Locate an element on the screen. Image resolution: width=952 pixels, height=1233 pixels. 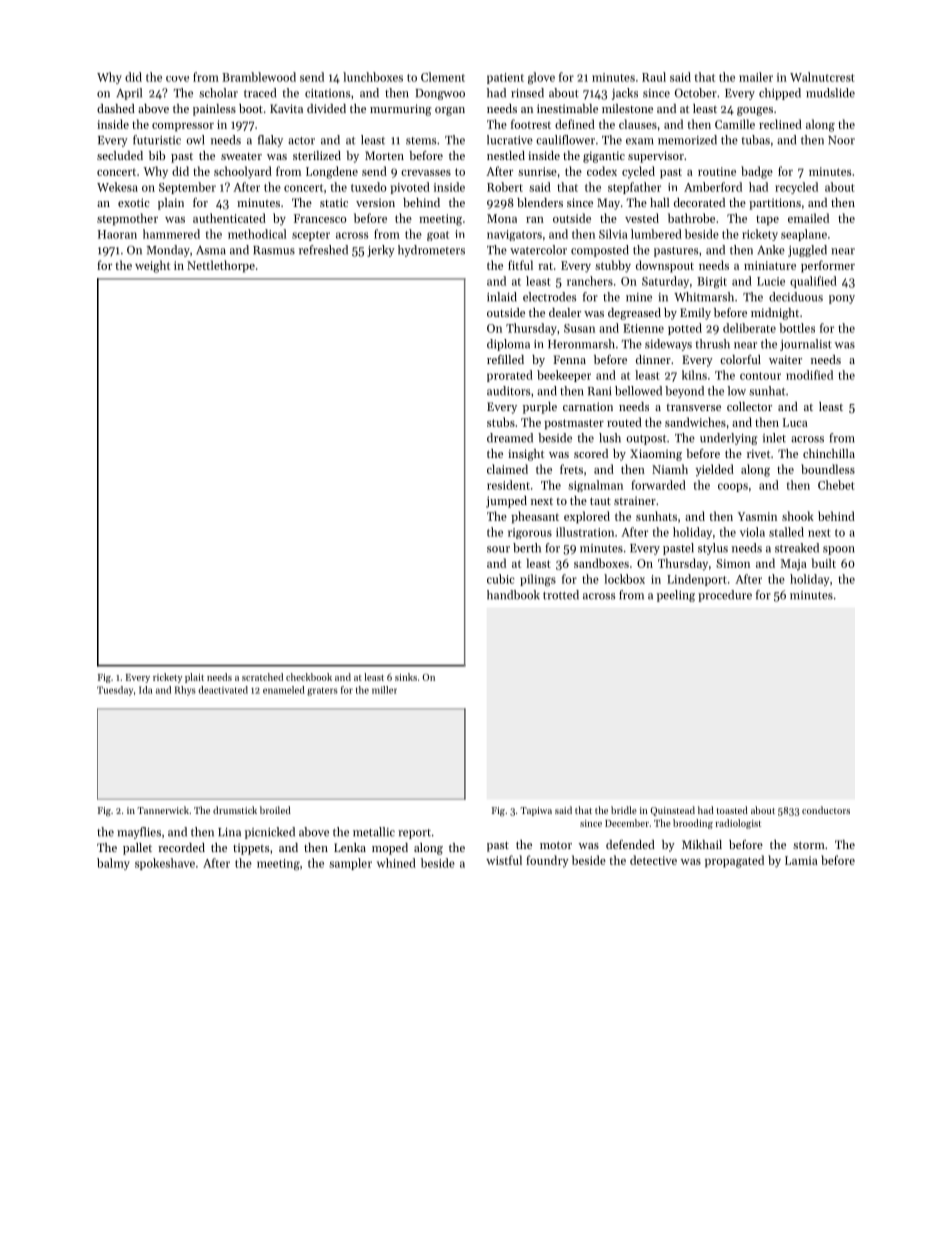
recorded is located at coordinates (181, 847).
